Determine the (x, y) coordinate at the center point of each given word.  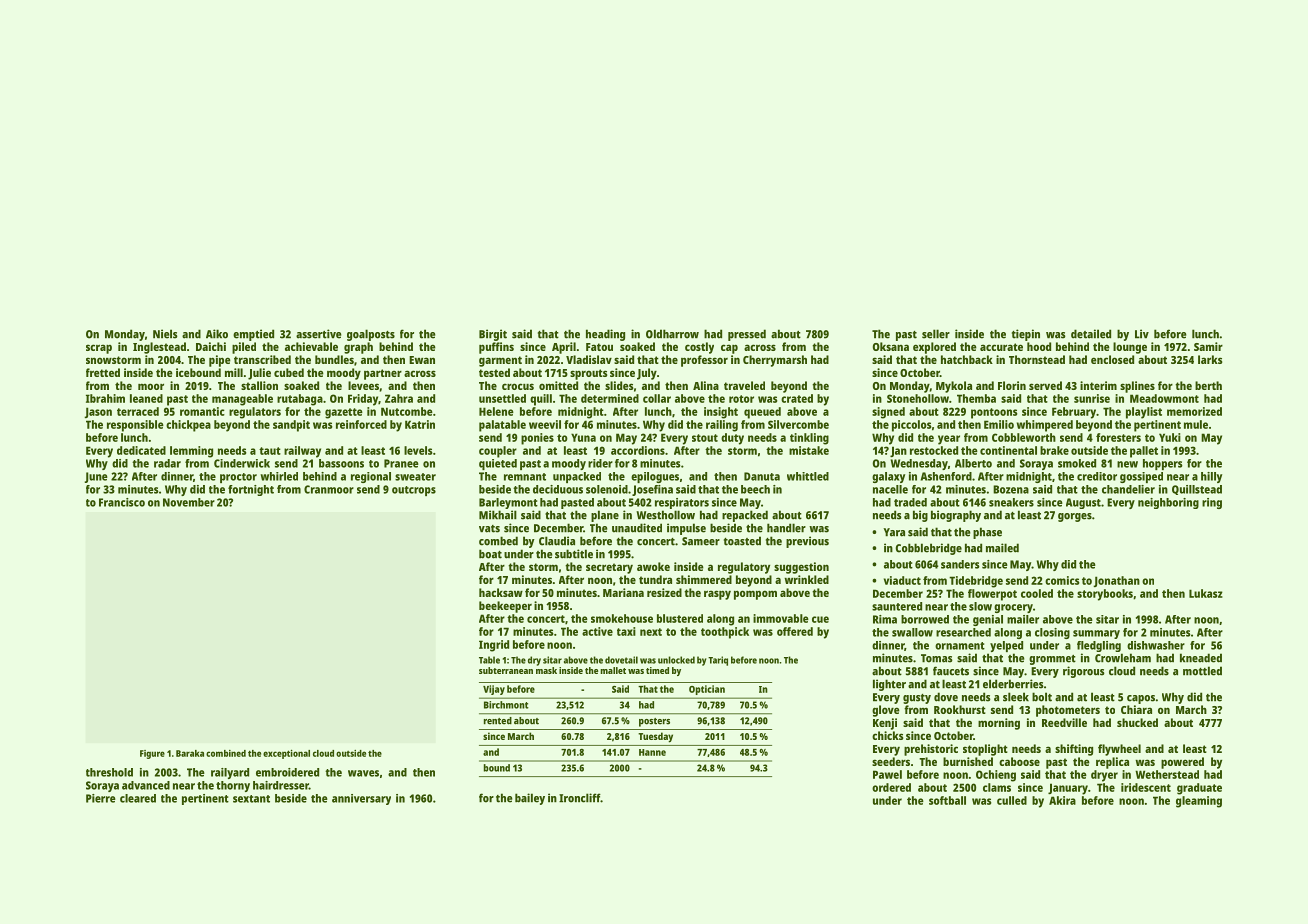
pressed (747, 335)
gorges (1075, 517)
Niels (165, 334)
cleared (138, 798)
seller (936, 334)
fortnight (251, 490)
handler (786, 528)
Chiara (1136, 709)
